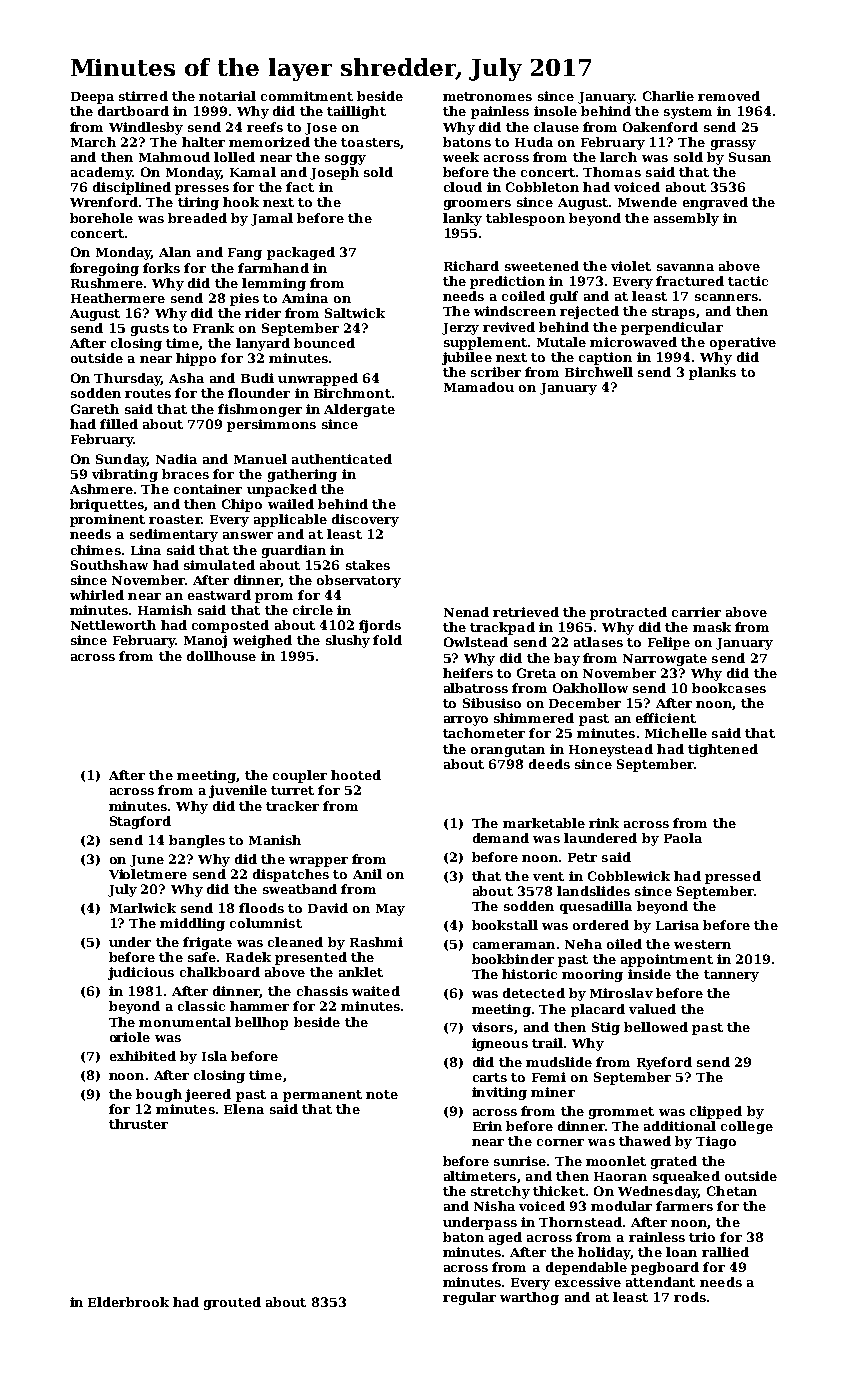  Describe the element at coordinates (227, 96) in the screenshot. I see `notarial` at that location.
